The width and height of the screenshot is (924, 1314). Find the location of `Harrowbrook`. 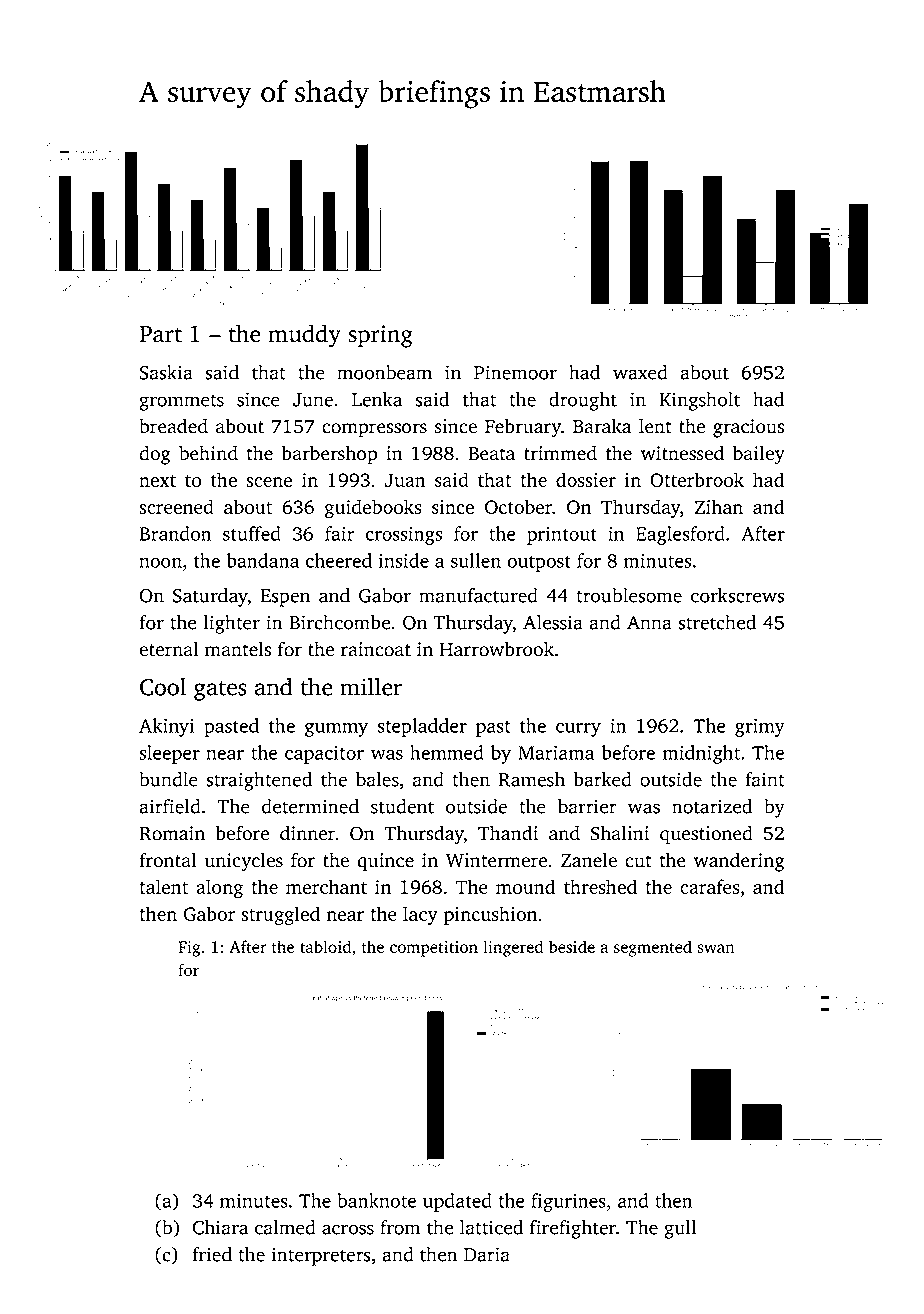

Harrowbrook is located at coordinates (497, 649).
